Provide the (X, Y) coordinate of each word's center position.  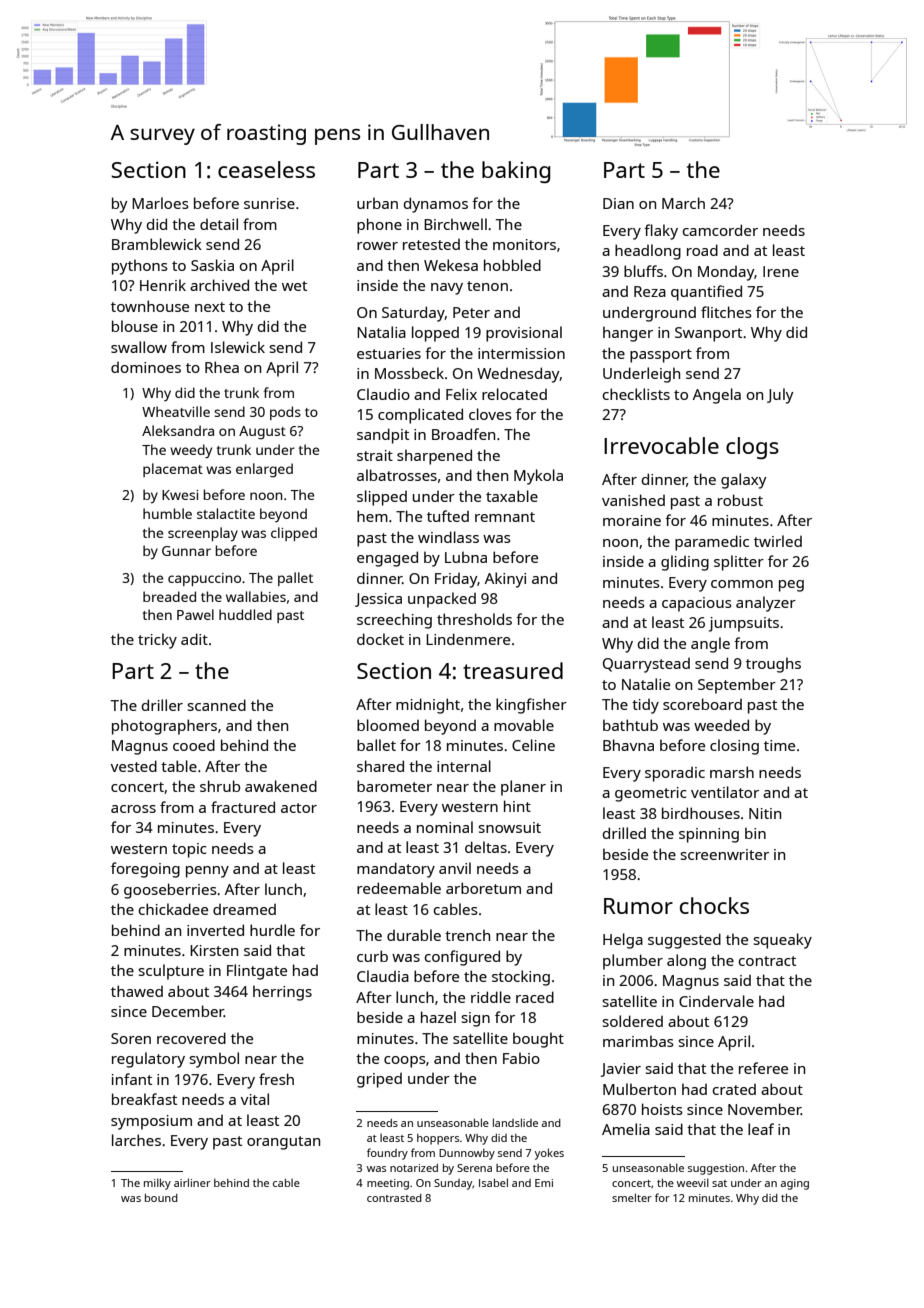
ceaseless (266, 169)
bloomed (388, 725)
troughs (773, 665)
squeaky (783, 941)
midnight (428, 706)
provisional (524, 334)
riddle (491, 997)
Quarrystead (646, 665)
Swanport (708, 334)
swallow (139, 347)
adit (194, 639)
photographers (164, 727)
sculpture (171, 972)
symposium (151, 1122)
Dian (618, 203)
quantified (706, 293)
